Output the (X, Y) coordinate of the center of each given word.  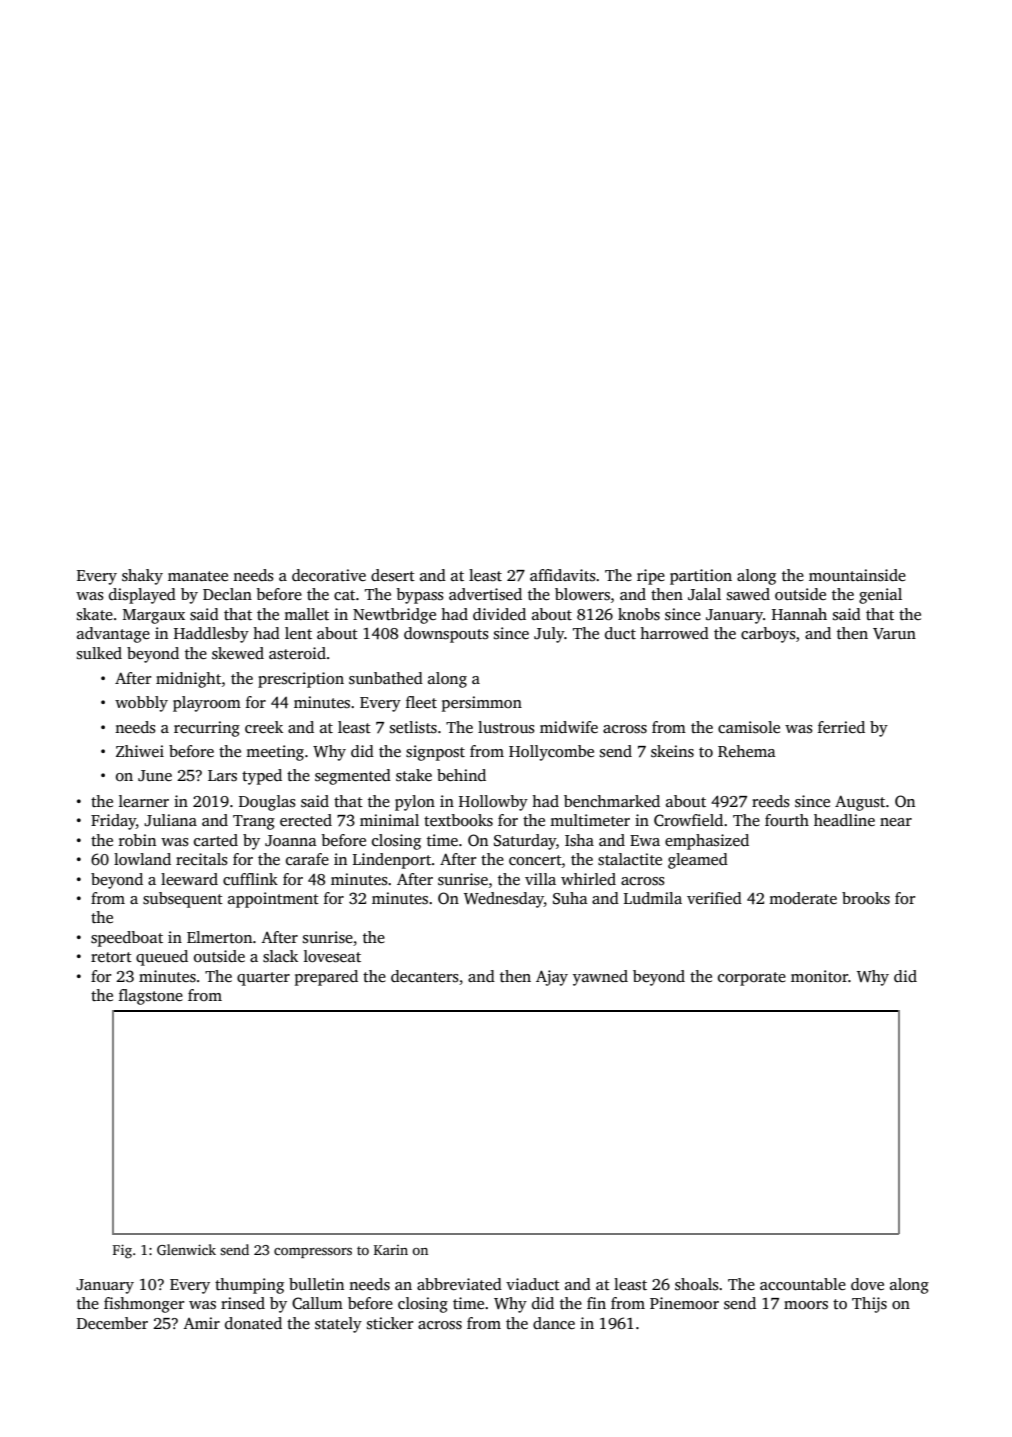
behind (461, 775)
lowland (142, 859)
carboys (768, 635)
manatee (198, 576)
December (112, 1323)
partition (701, 577)
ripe (651, 577)
